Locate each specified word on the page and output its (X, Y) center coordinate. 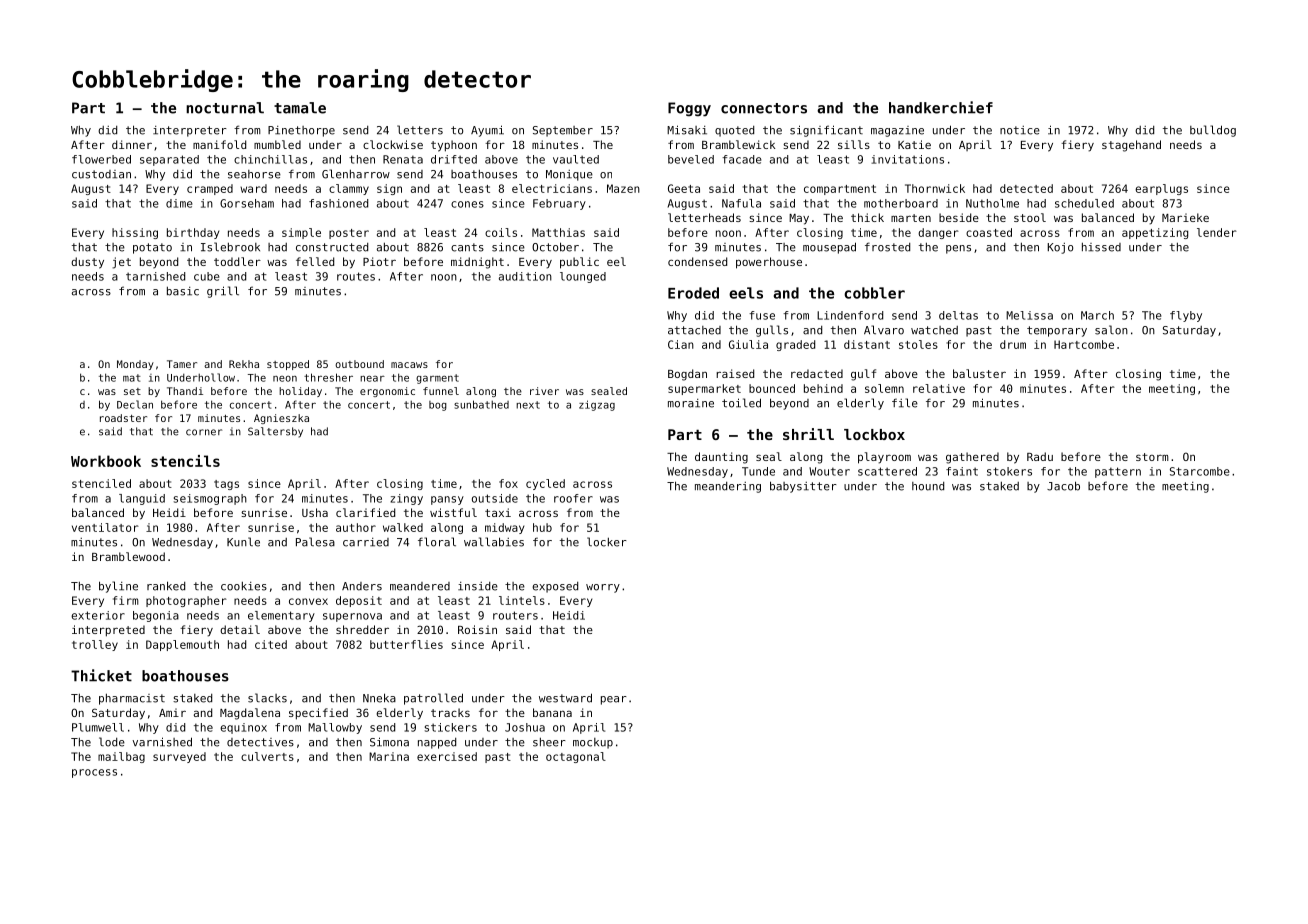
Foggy (689, 109)
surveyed (179, 757)
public (579, 263)
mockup (593, 743)
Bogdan (687, 375)
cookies (244, 586)
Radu (1040, 456)
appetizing (1155, 233)
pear (614, 700)
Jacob (1063, 486)
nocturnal (225, 108)
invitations (907, 159)
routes (356, 276)
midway (504, 528)
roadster (123, 418)
